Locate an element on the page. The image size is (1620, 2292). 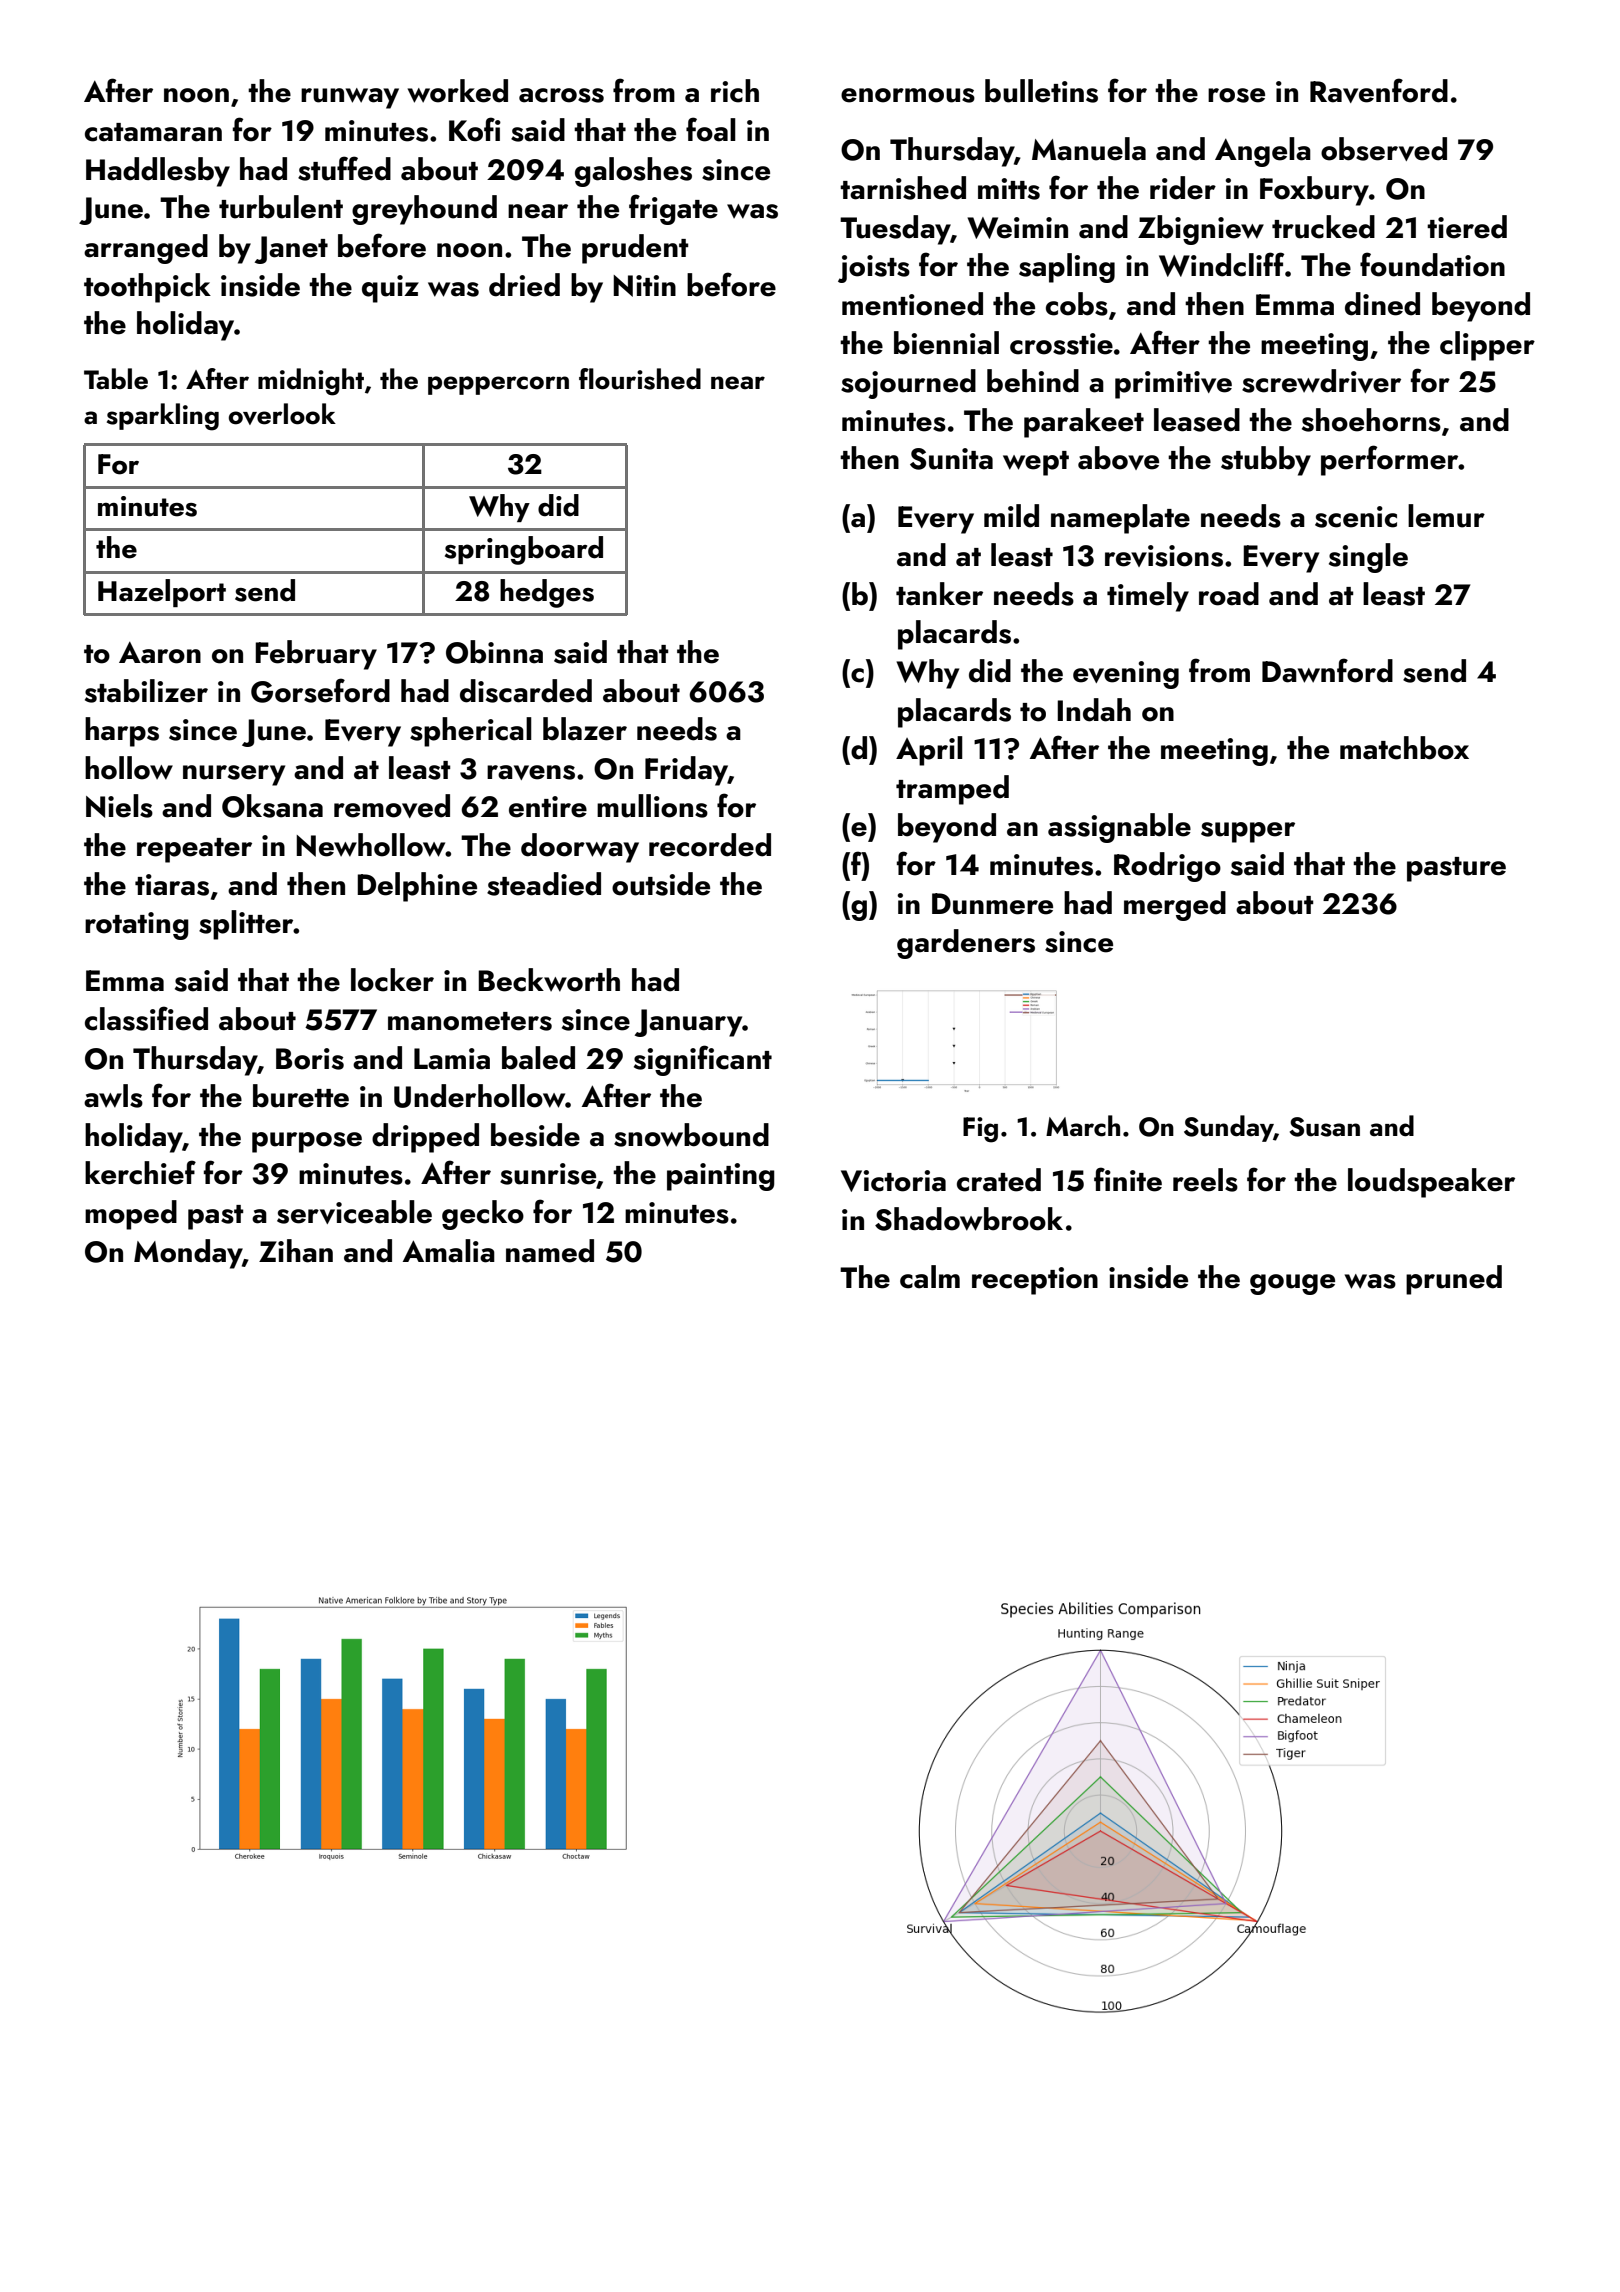
catamaran is located at coordinates (153, 132).
